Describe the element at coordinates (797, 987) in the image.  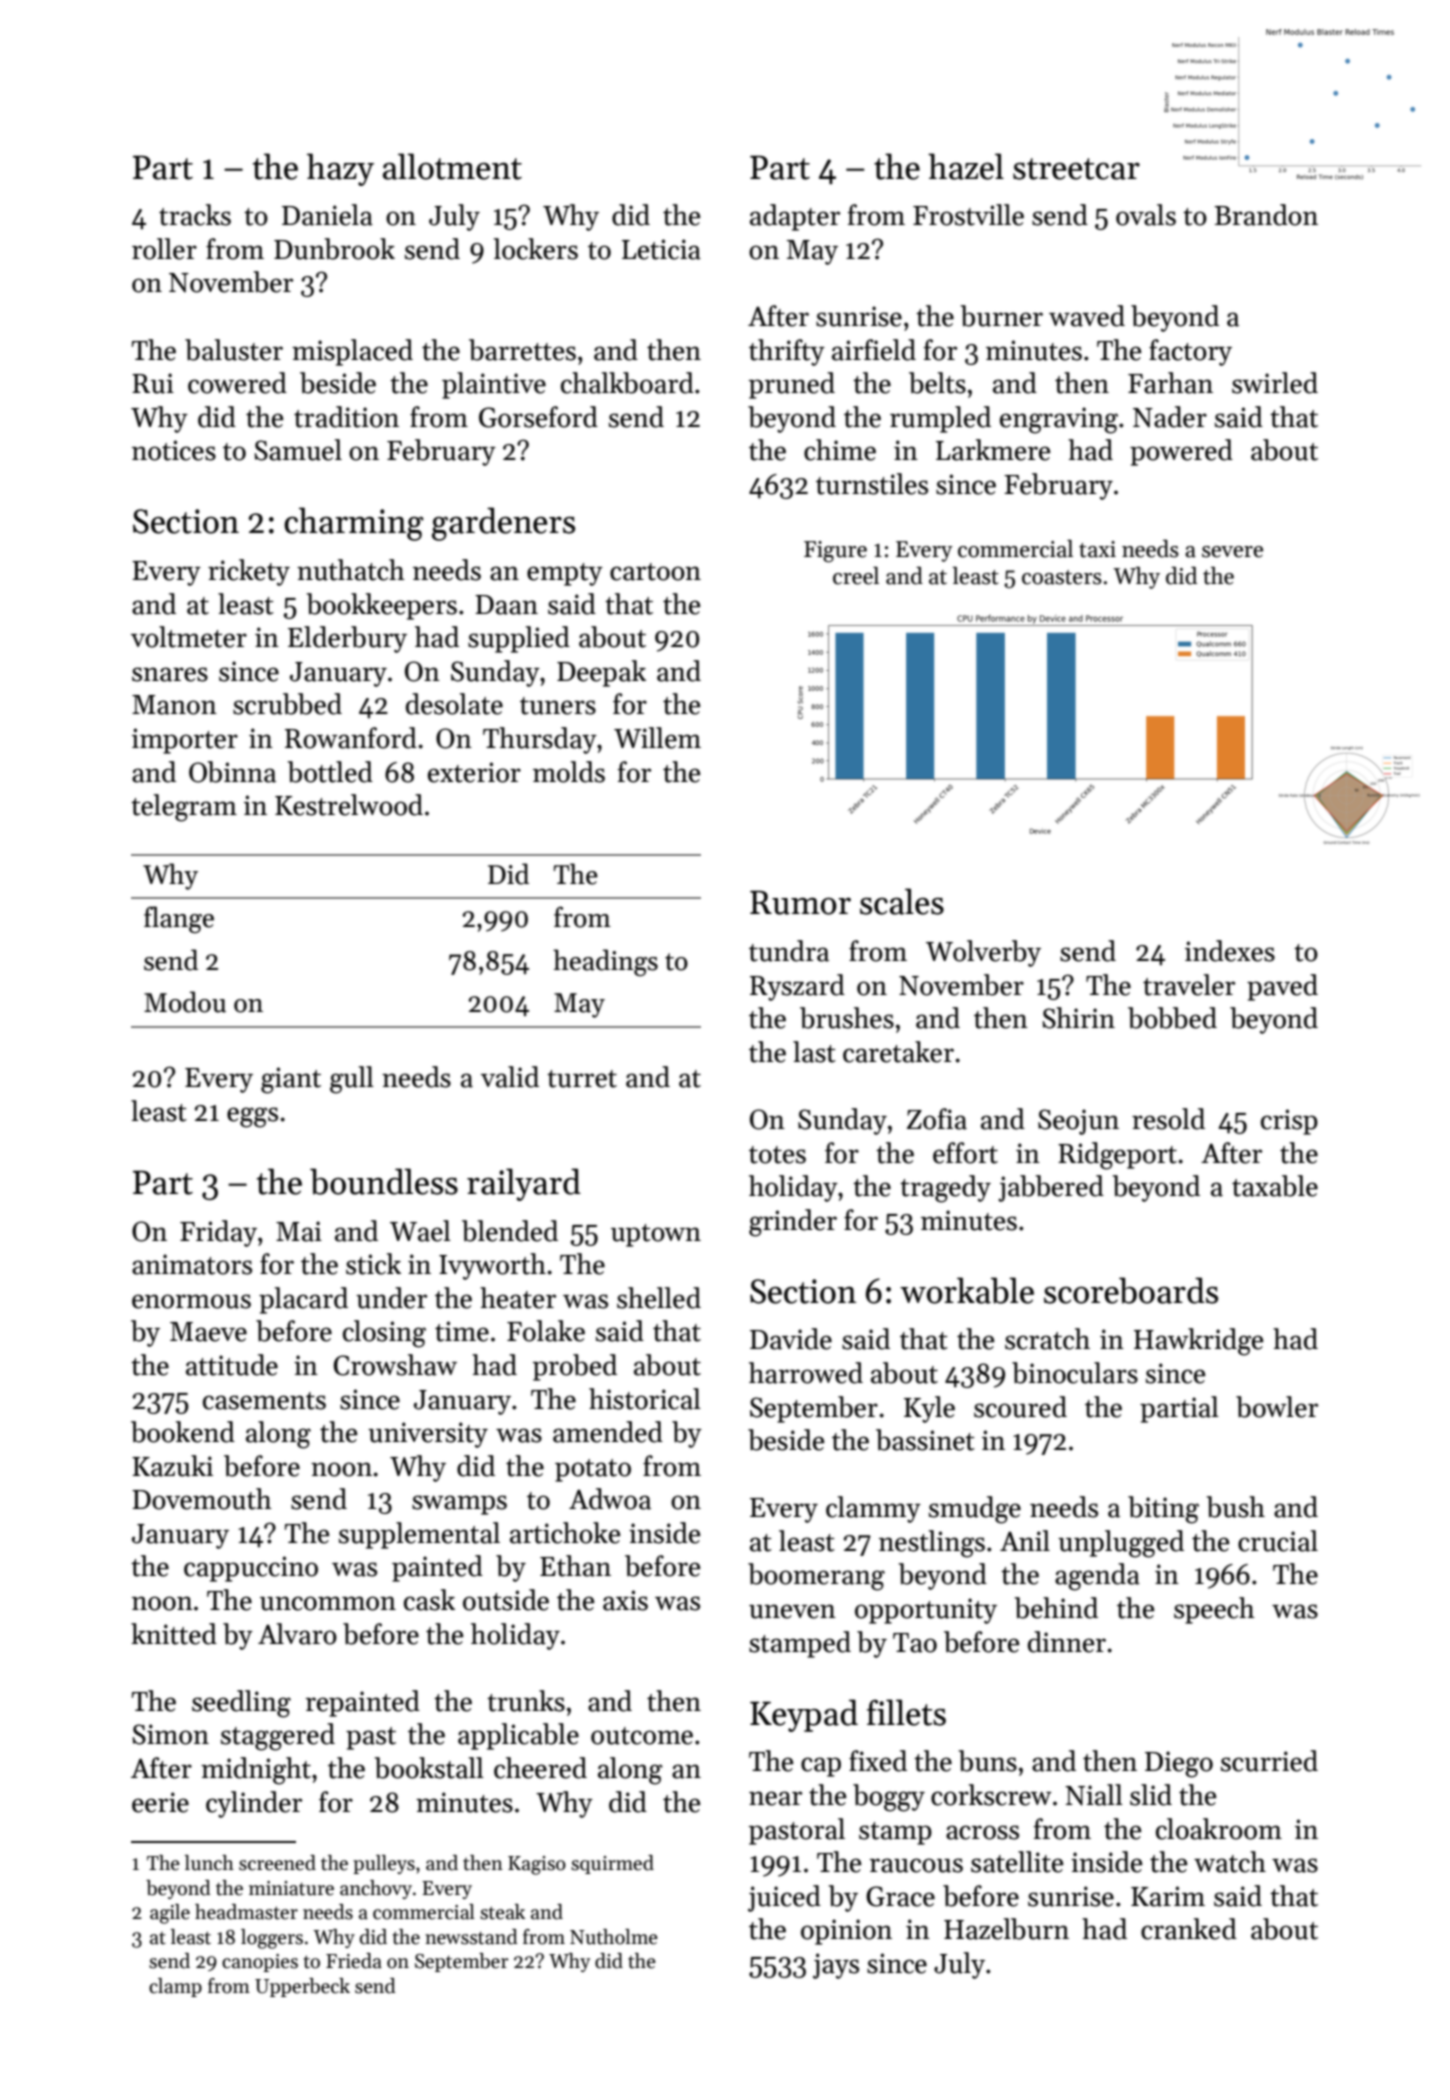
I see `Ryszard` at that location.
